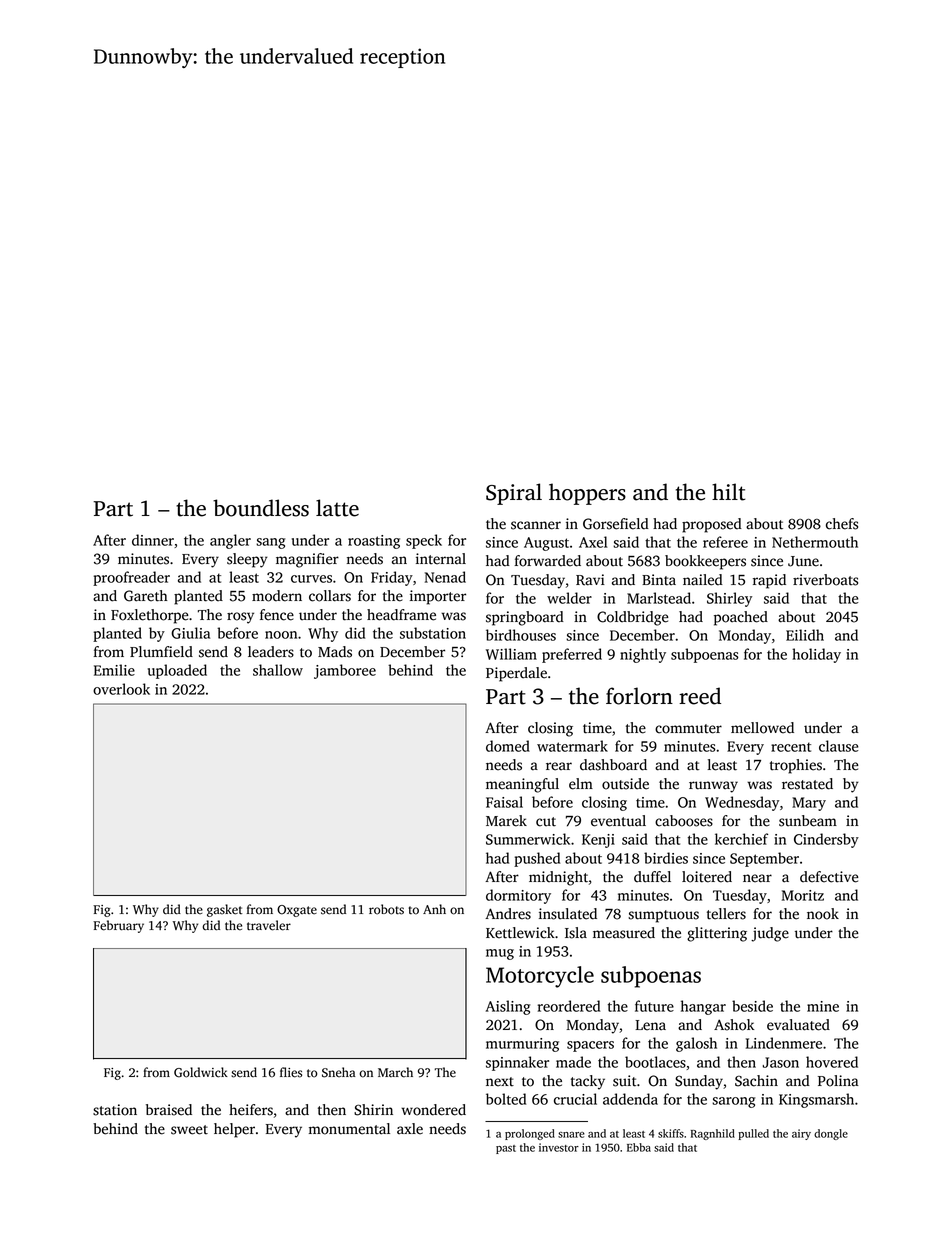 This screenshot has width=952, height=1233. I want to click on hilt, so click(728, 492).
